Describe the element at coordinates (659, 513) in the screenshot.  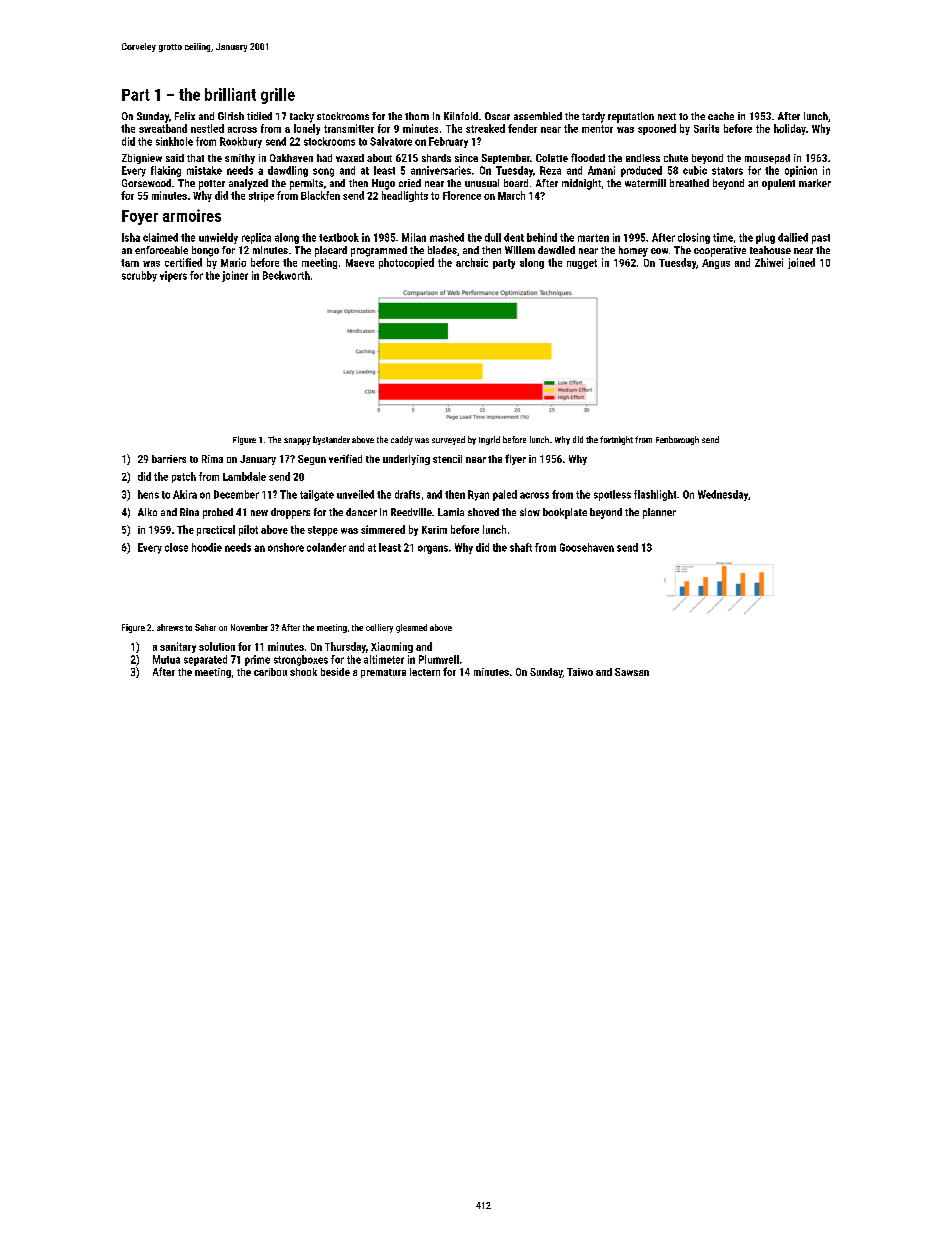
I see `planner` at that location.
